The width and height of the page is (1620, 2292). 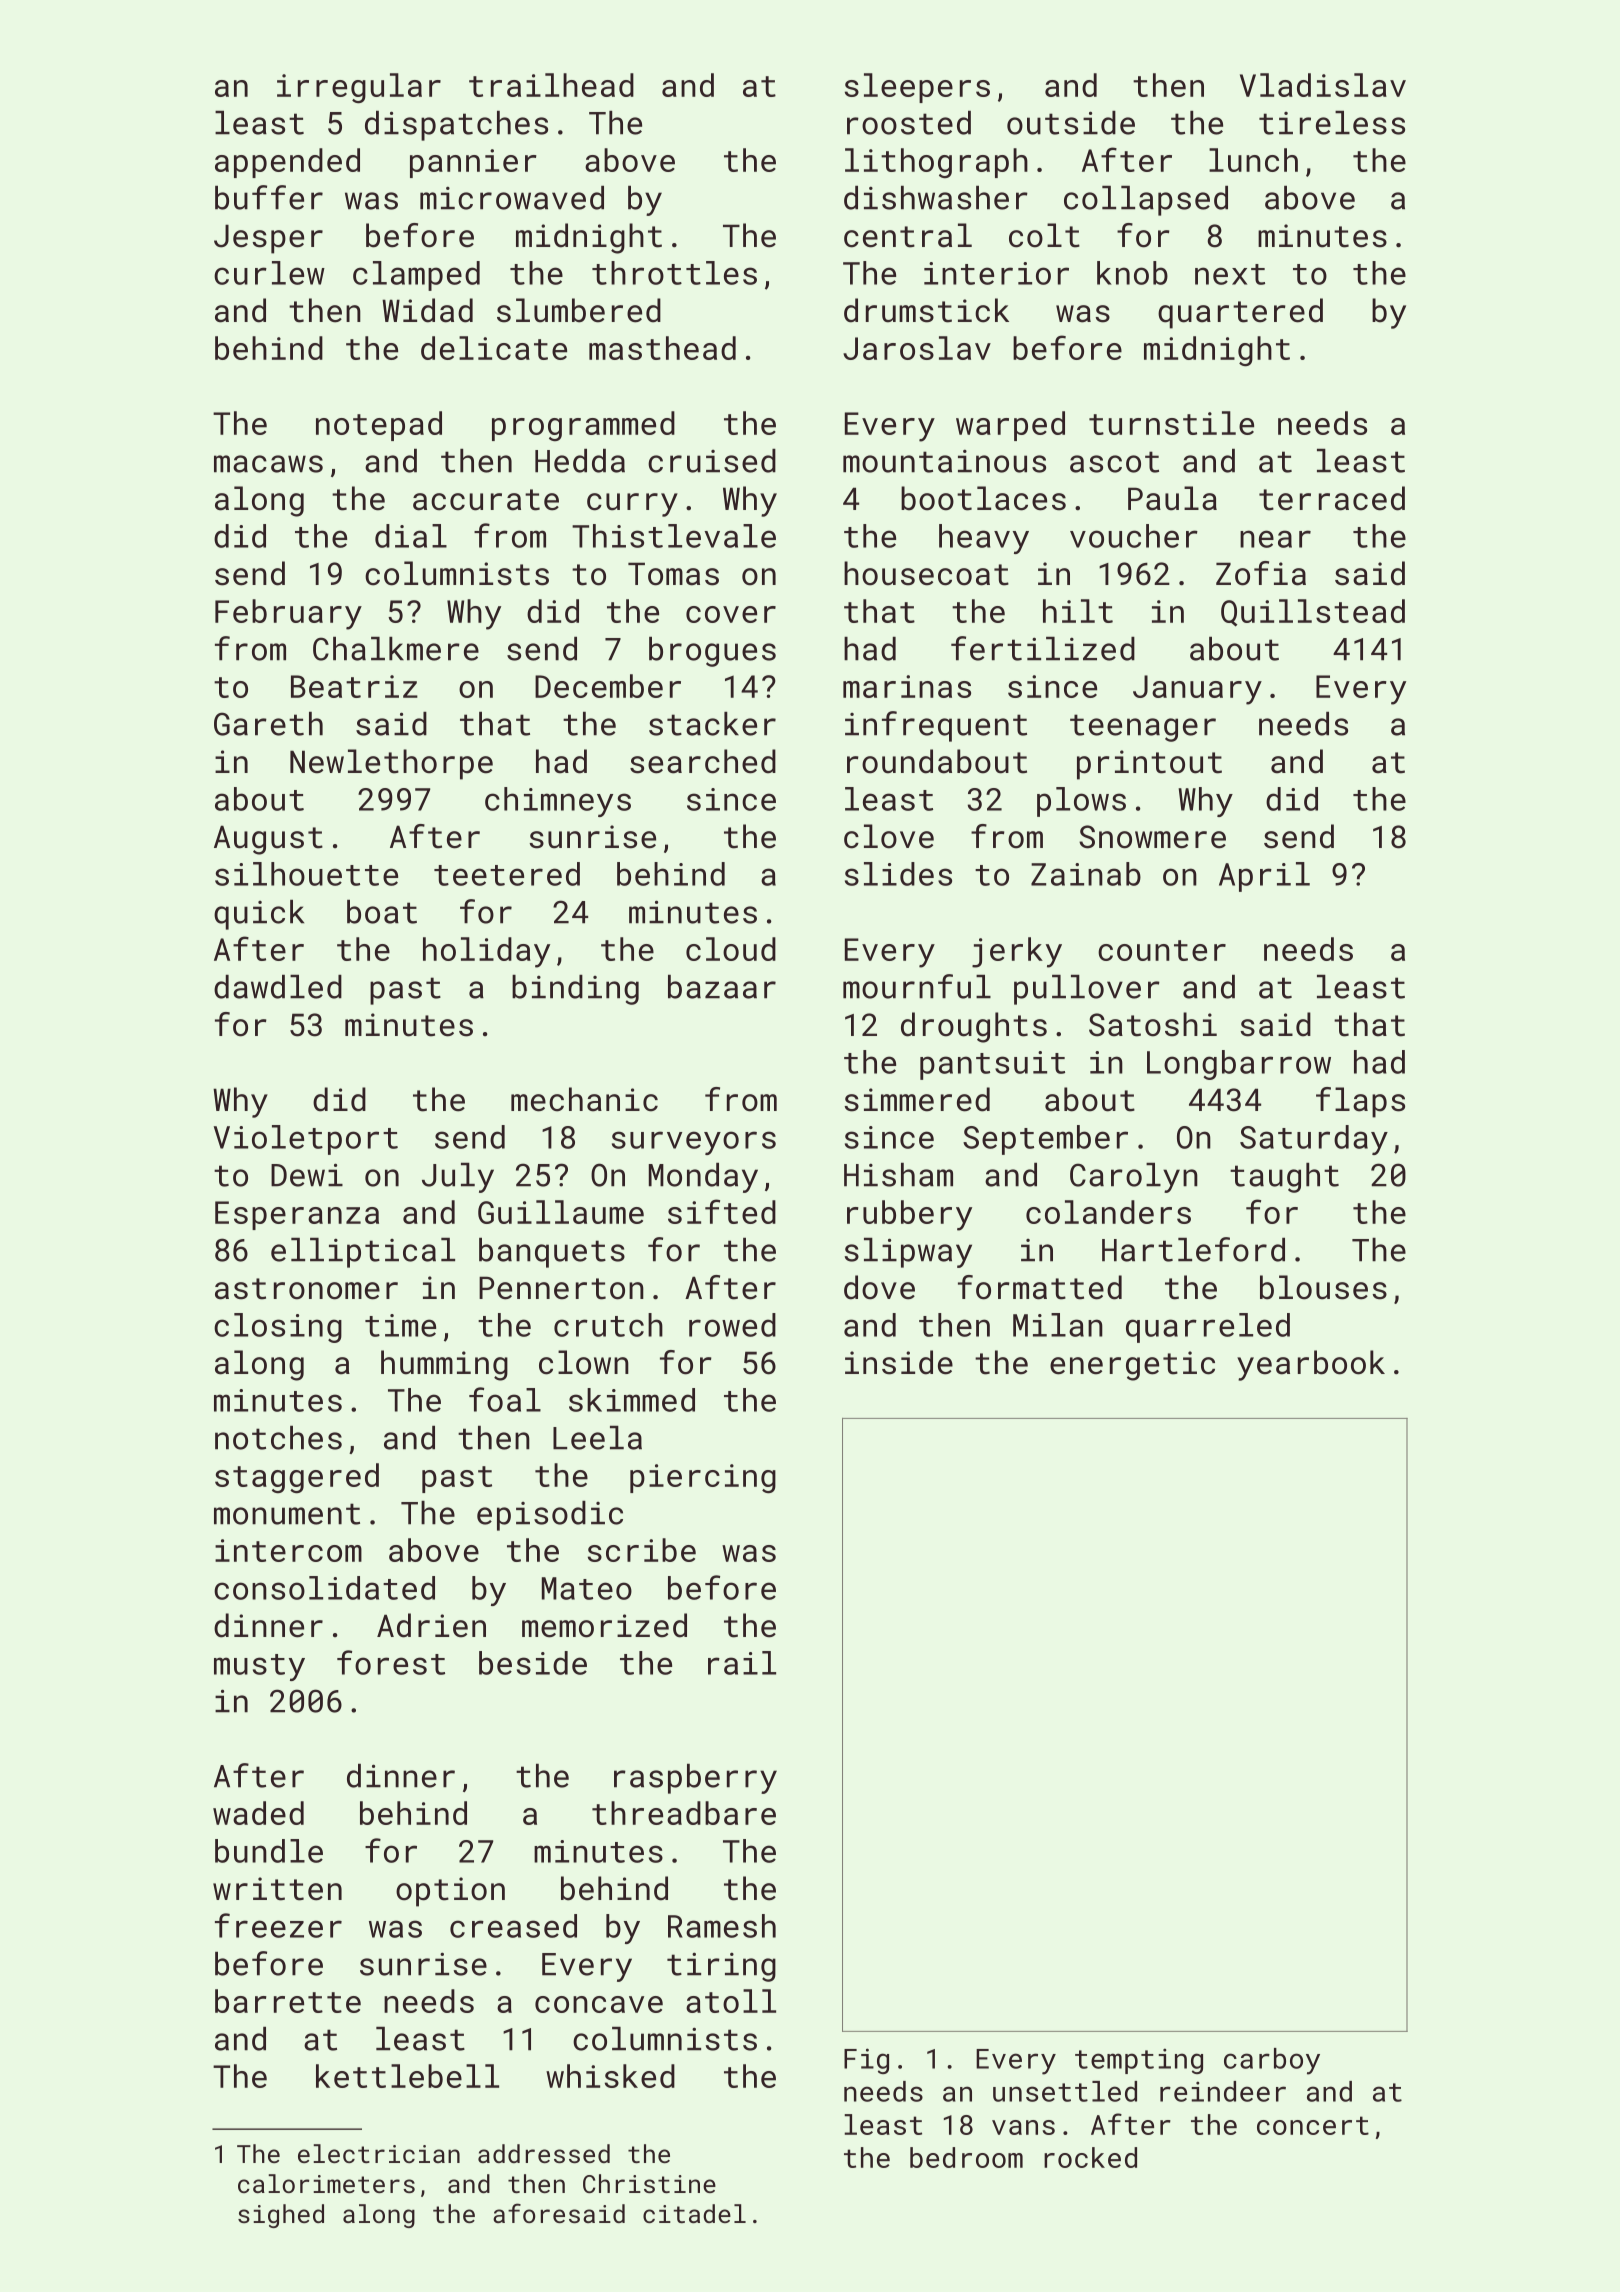 I want to click on surveyors, so click(x=694, y=1143).
